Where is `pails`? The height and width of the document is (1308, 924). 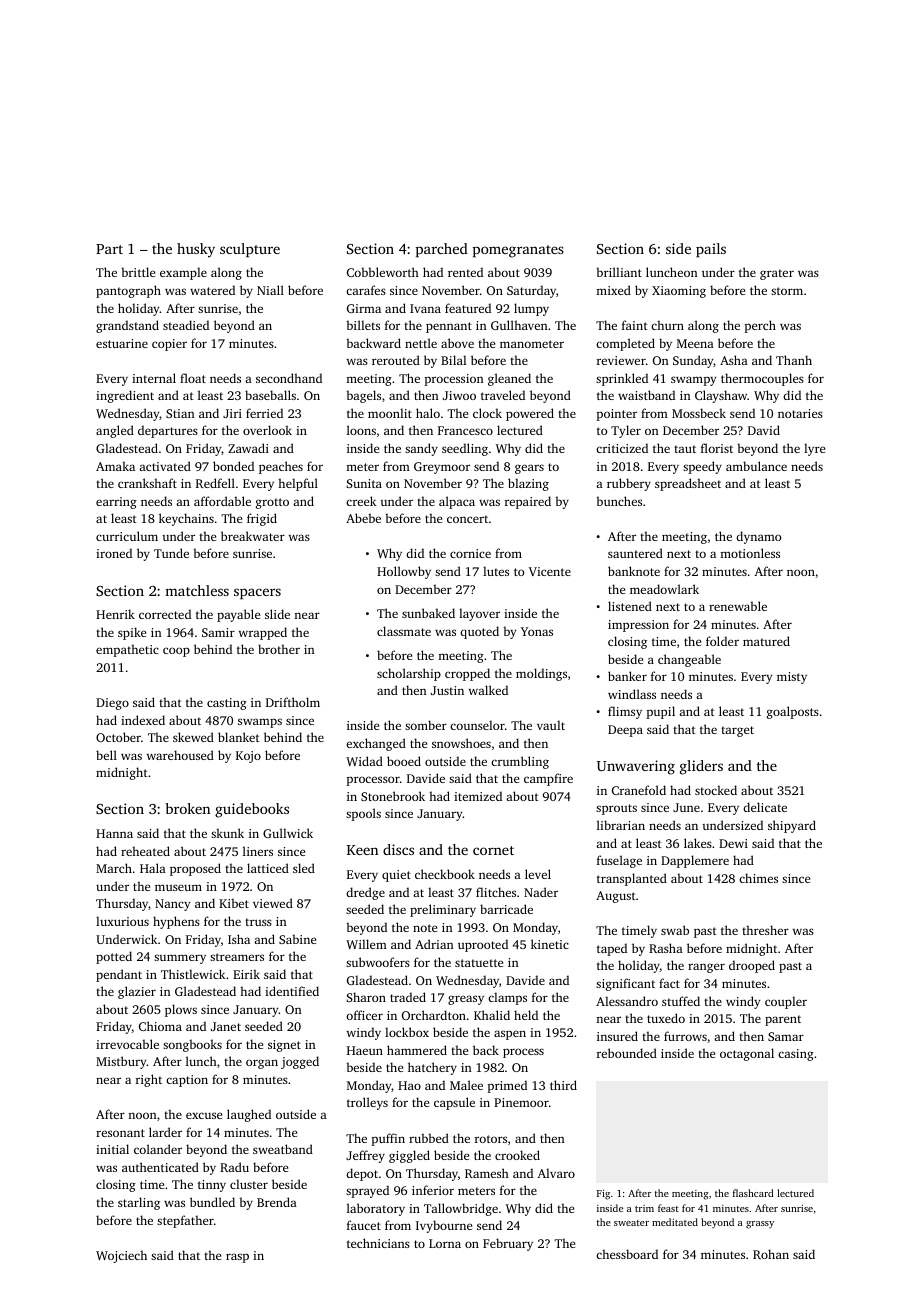
pails is located at coordinates (711, 250).
